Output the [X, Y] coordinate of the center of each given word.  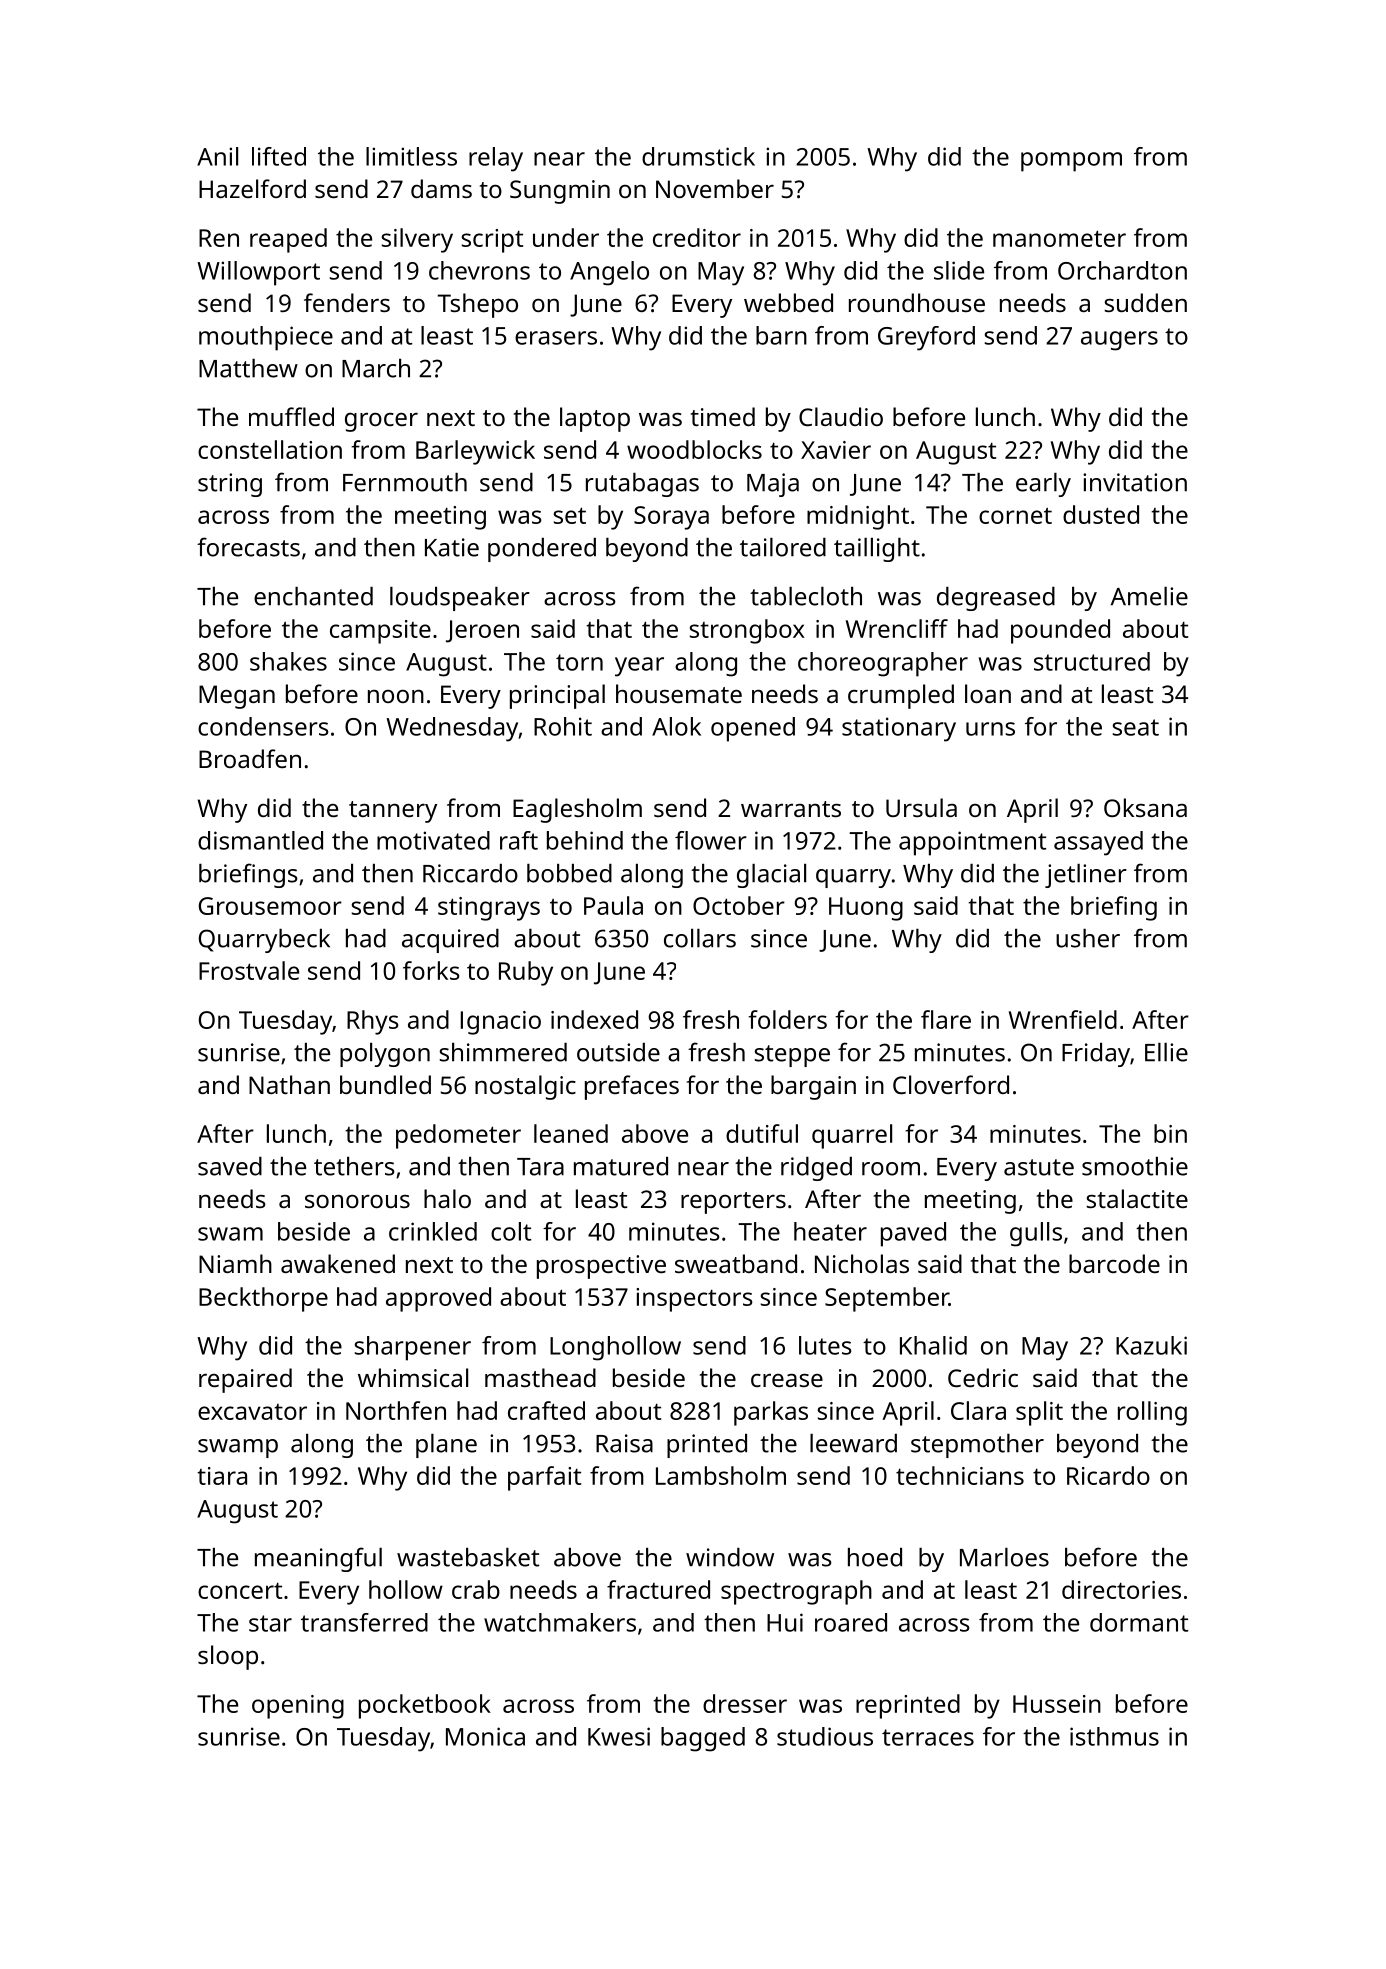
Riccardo [470, 873]
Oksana [1145, 807]
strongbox [747, 631]
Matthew [248, 368]
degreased [996, 599]
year [639, 667]
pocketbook [425, 1706]
